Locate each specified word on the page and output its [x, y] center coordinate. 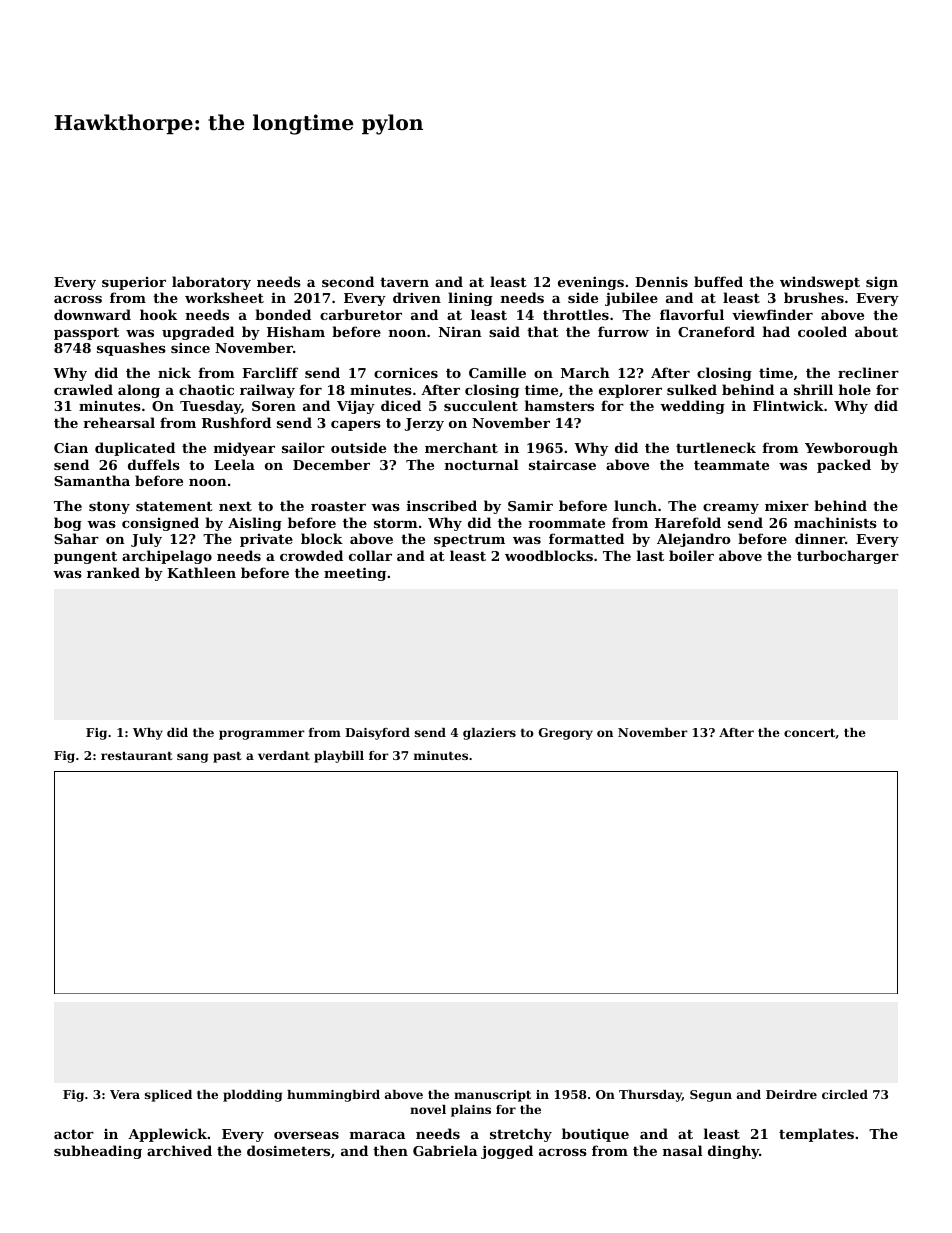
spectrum [469, 540]
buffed [718, 281]
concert [810, 733]
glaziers [489, 734]
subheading [98, 1152]
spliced [168, 1096]
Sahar [76, 538]
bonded [283, 314]
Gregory [566, 734]
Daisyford [377, 734]
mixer [787, 505]
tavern [404, 282]
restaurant [137, 755]
